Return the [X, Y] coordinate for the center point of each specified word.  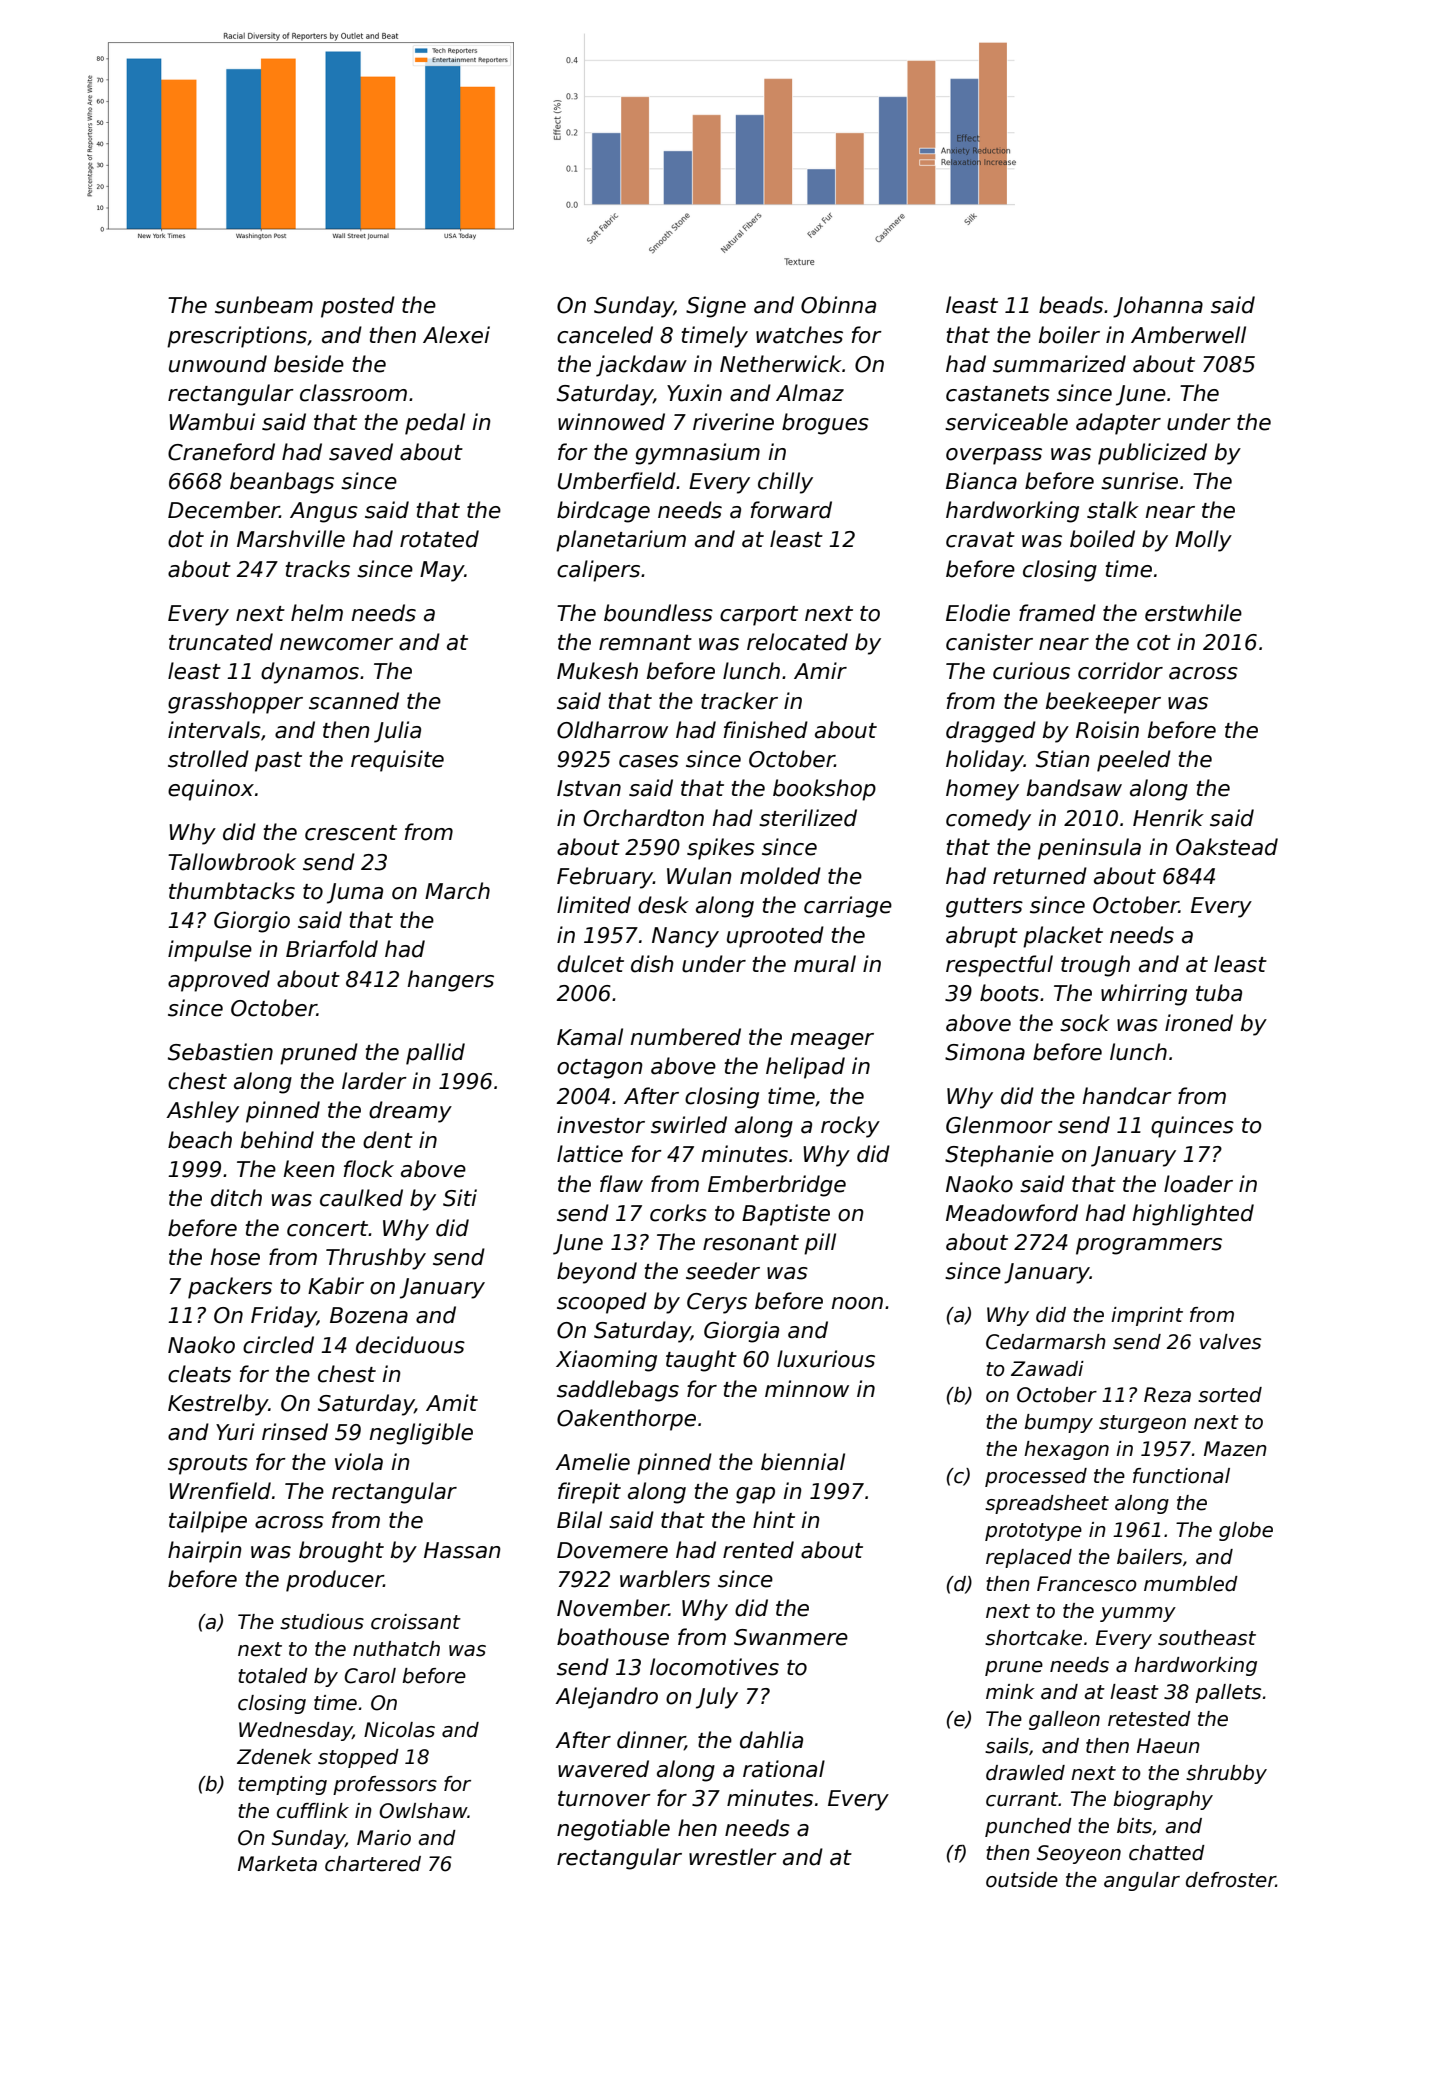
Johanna [1158, 307]
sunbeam [264, 305]
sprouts [208, 1465]
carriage [848, 907]
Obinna [838, 305]
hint [774, 1519]
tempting [282, 1785]
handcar [1127, 1096]
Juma [355, 893]
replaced [1029, 1558]
